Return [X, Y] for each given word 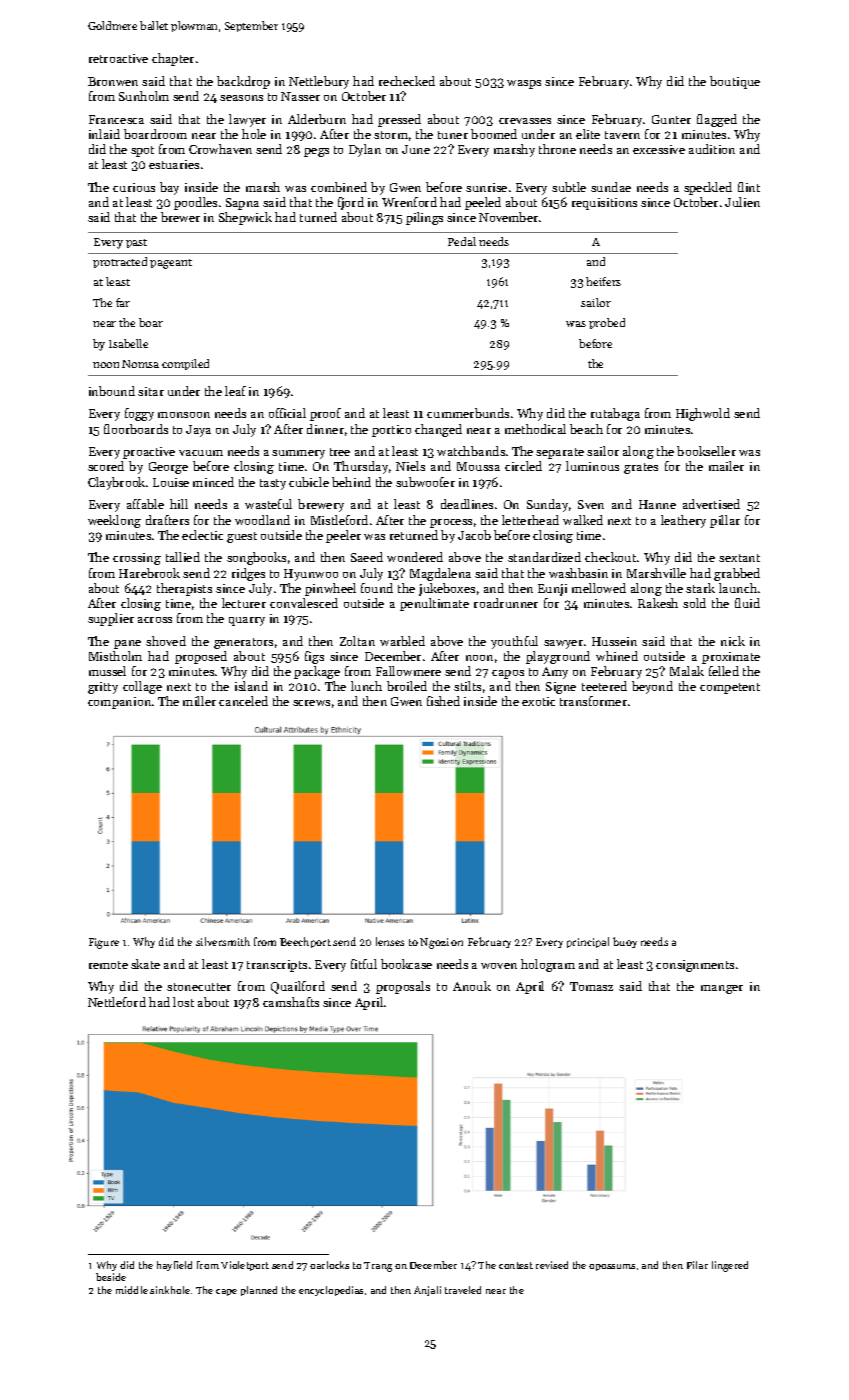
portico [391, 431]
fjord [351, 203]
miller [199, 701]
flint [749, 187]
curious [134, 187]
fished [443, 701]
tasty [273, 484]
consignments [695, 966]
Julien [742, 202]
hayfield [174, 1266]
